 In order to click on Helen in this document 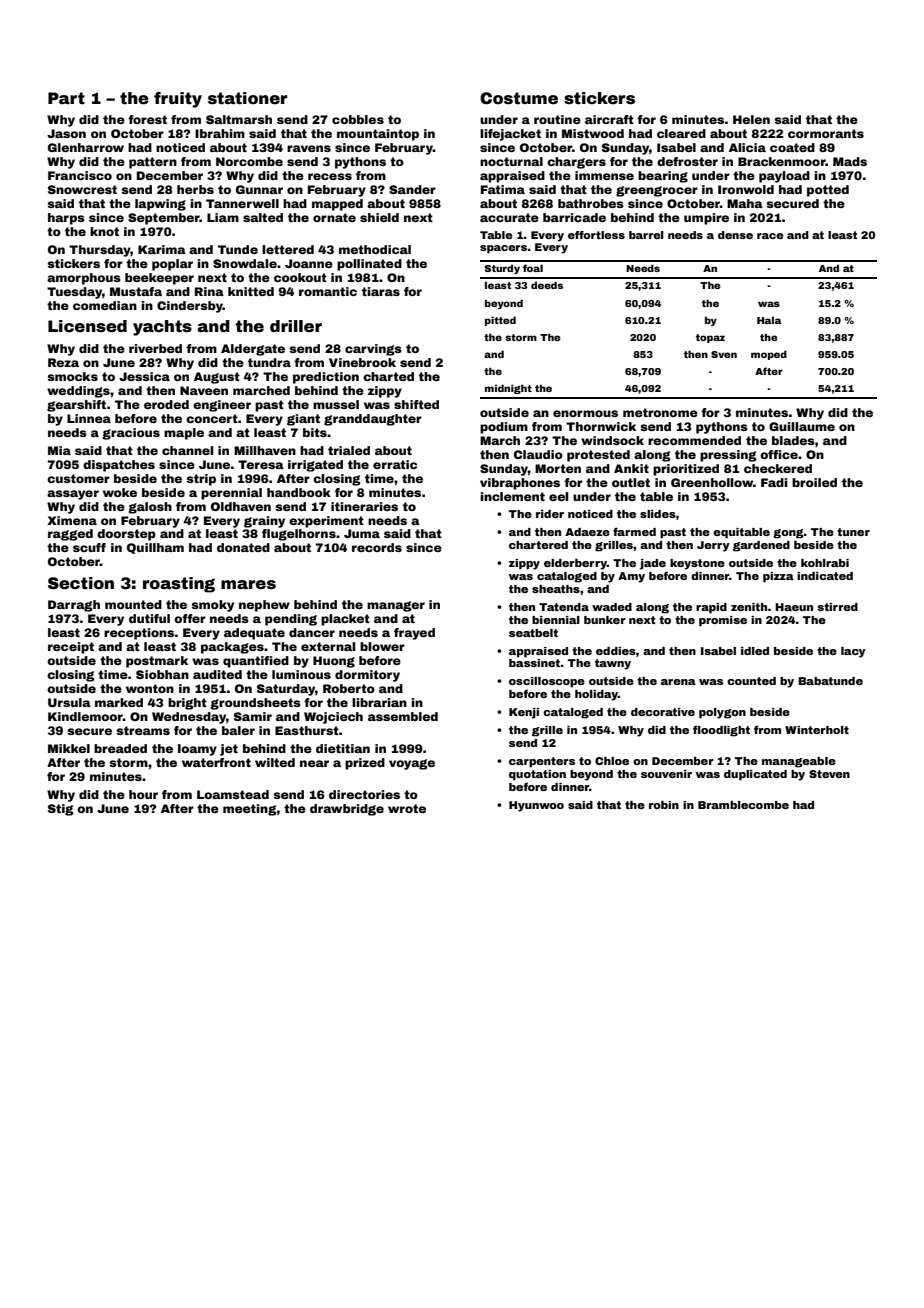, I will do `click(751, 119)`.
